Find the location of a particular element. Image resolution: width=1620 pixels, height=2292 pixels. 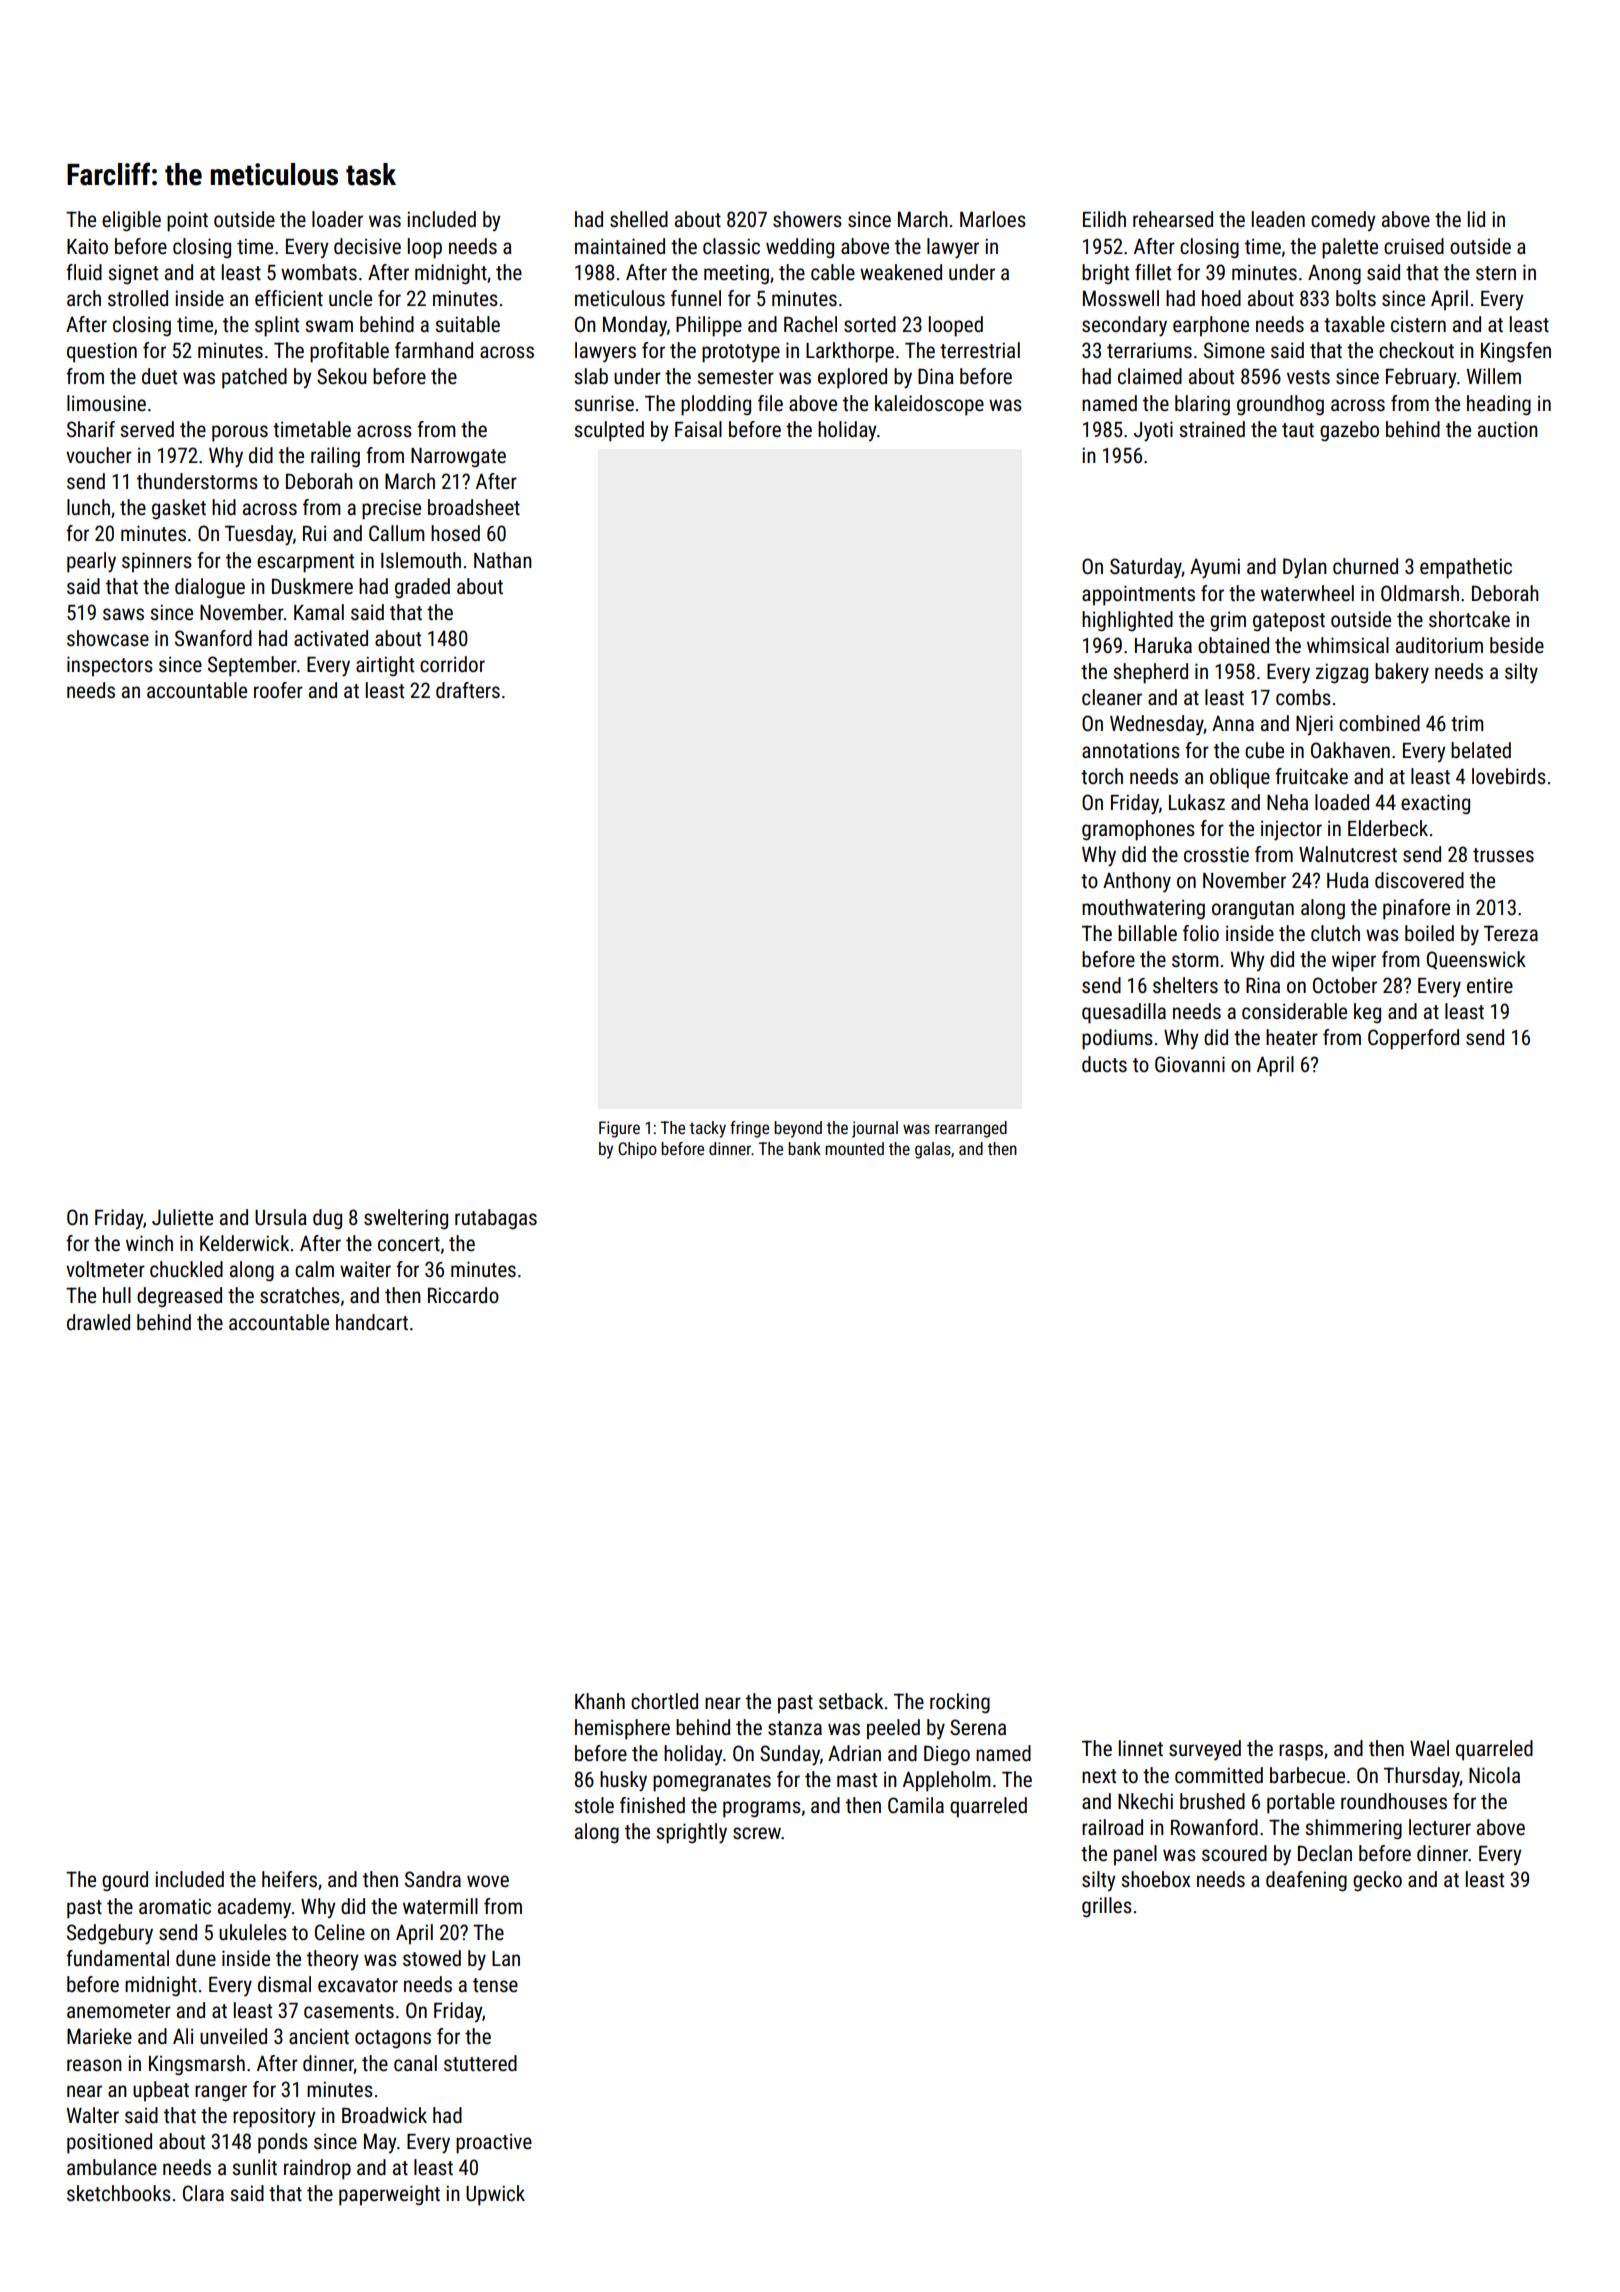

Copperford is located at coordinates (1413, 1039).
